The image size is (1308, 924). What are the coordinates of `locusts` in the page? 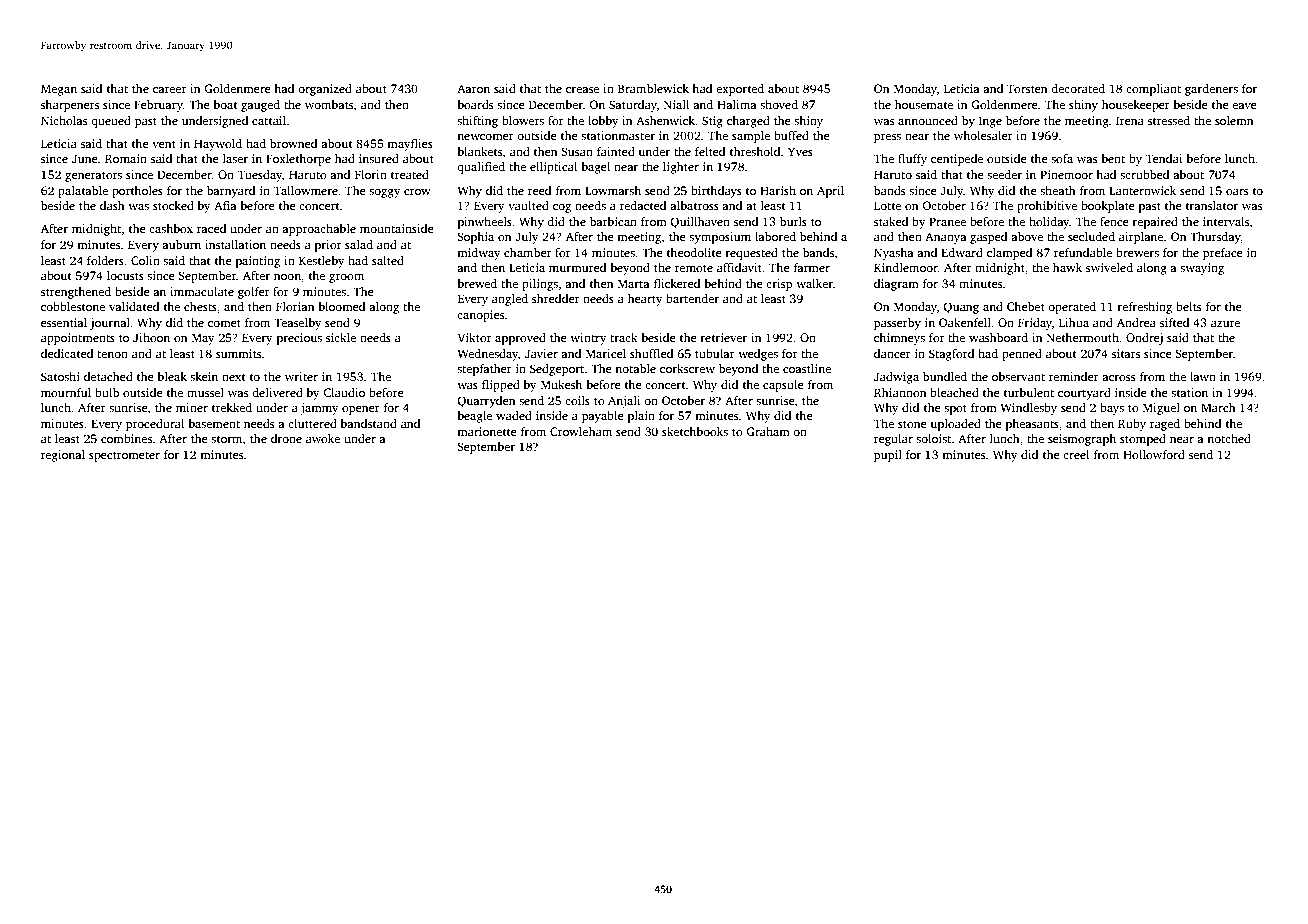 It's located at (125, 275).
